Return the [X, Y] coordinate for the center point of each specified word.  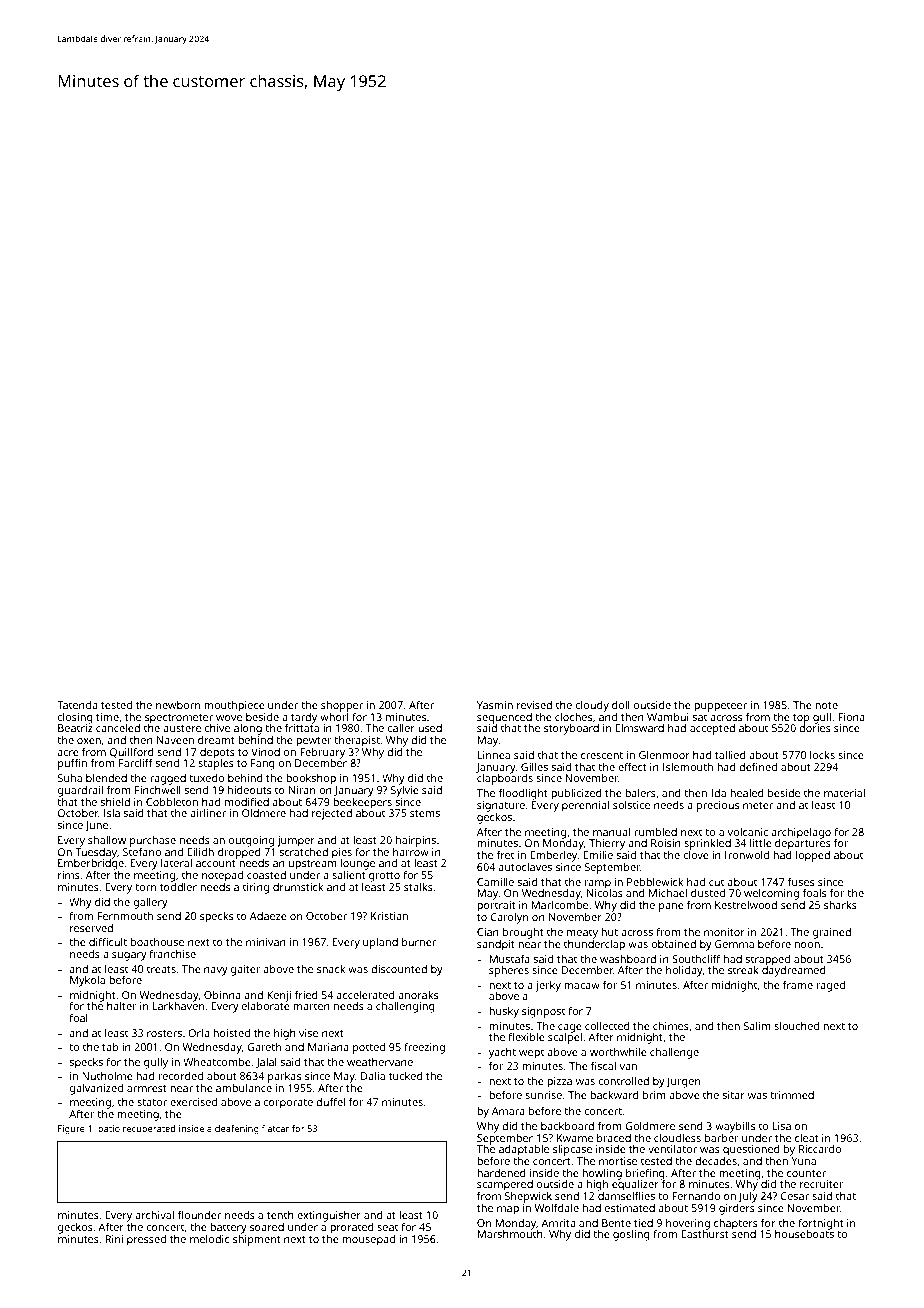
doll [621, 705]
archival [155, 1215]
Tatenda [77, 704]
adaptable [524, 1150]
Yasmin [495, 705]
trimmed [792, 1095]
